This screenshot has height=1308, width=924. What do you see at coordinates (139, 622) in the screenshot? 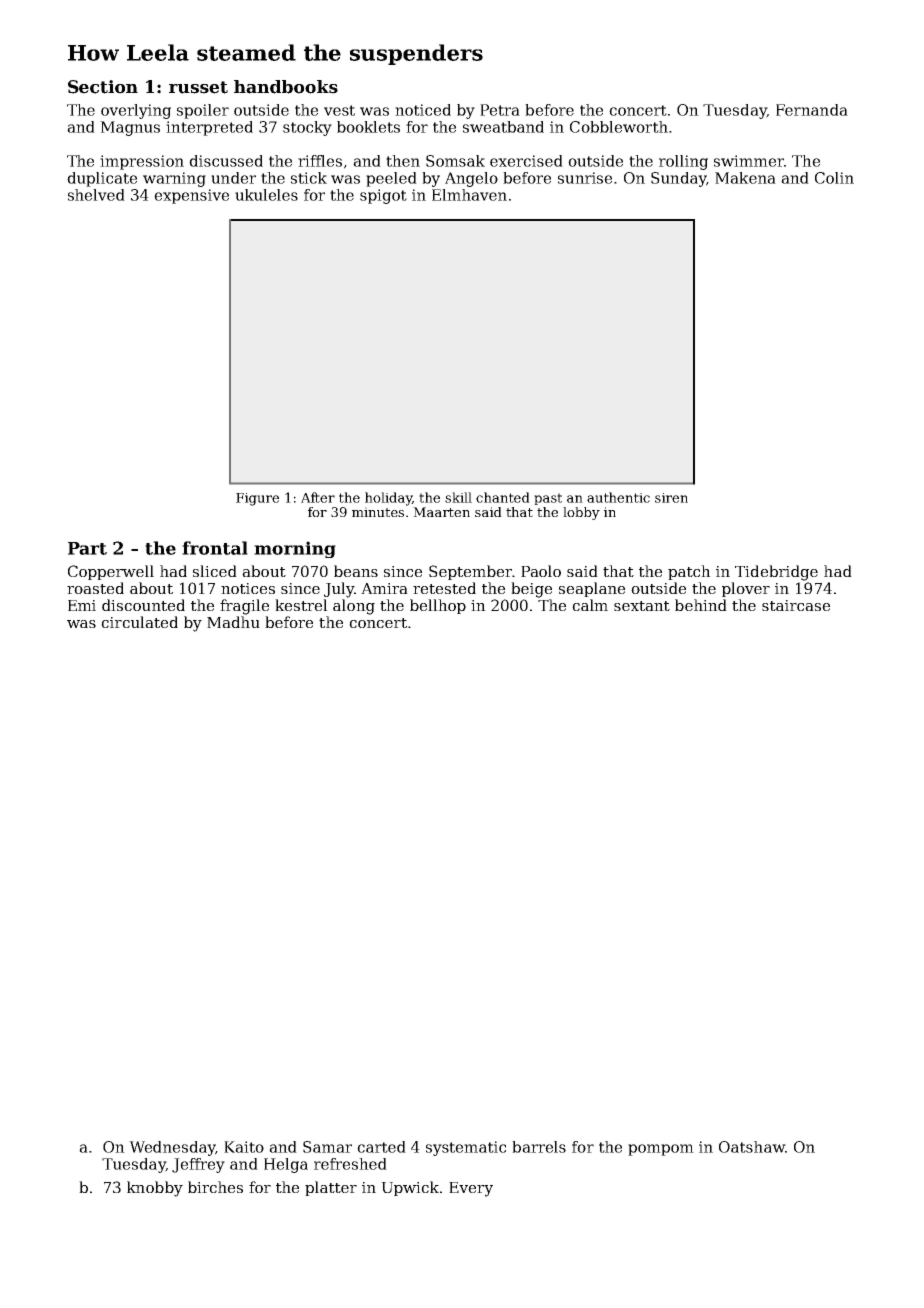
I see `circulated` at bounding box center [139, 622].
